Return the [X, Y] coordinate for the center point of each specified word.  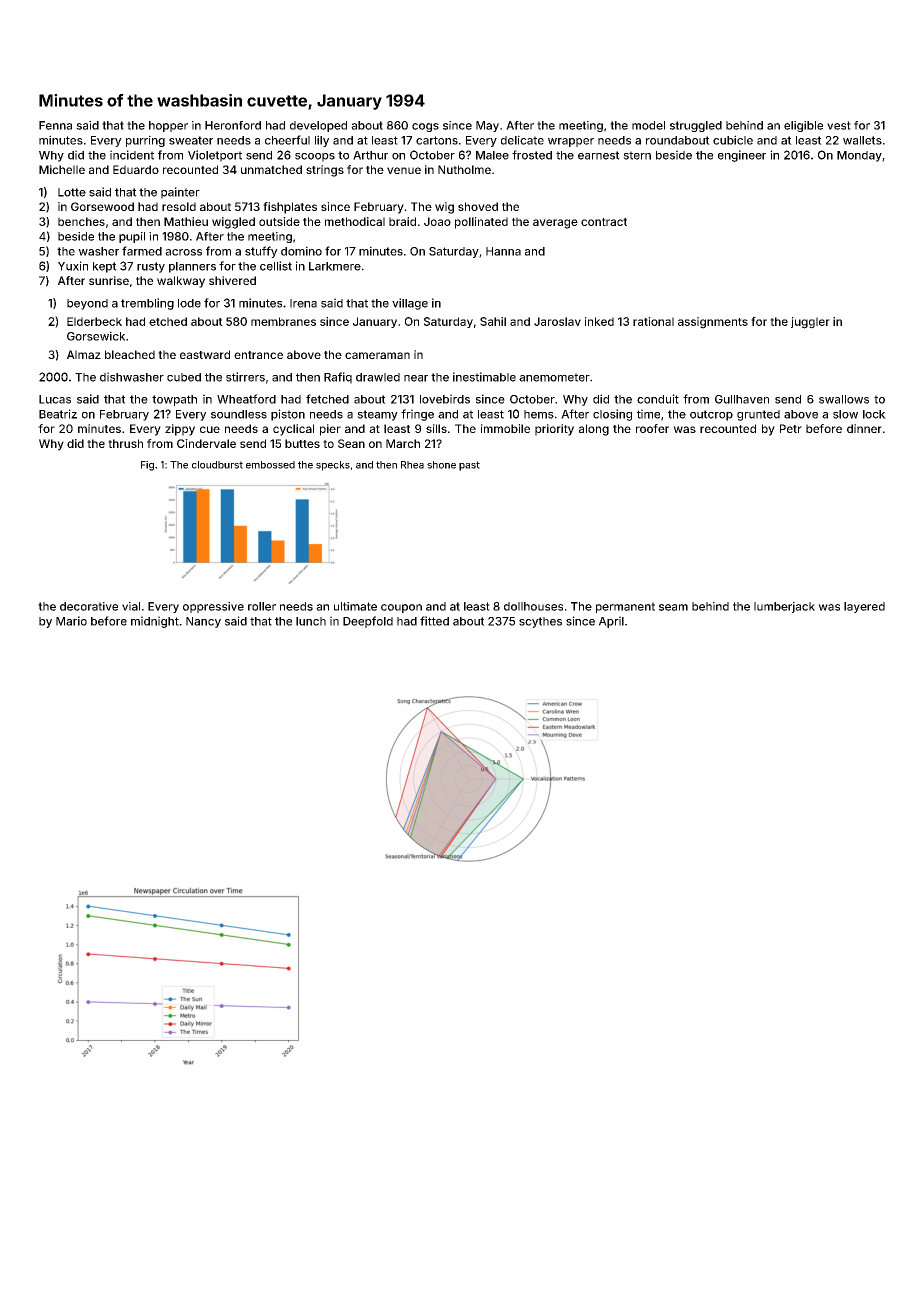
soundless [239, 414]
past [469, 466]
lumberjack [784, 607]
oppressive [213, 607]
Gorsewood [102, 206]
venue [404, 170]
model [648, 125]
